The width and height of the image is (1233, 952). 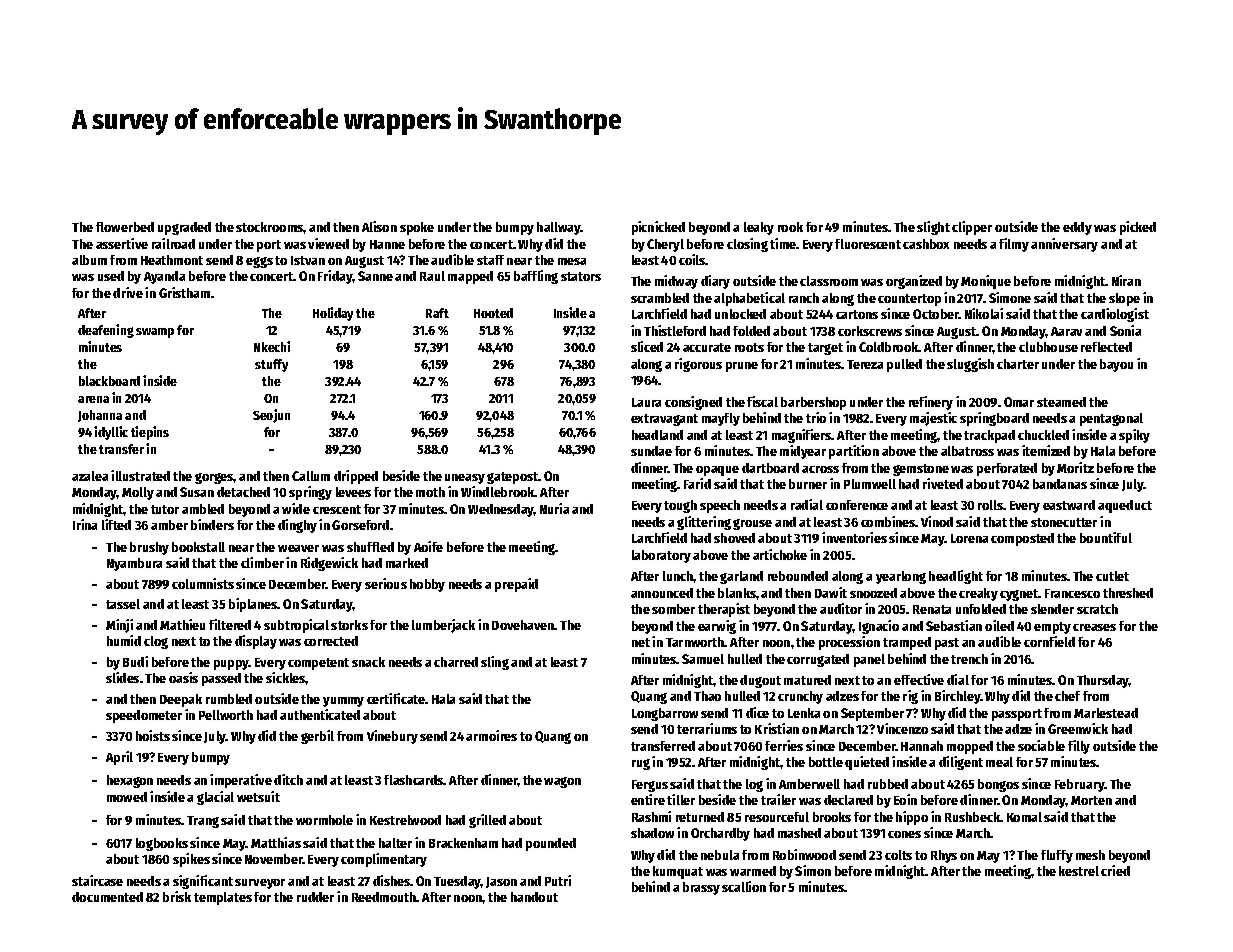 I want to click on handout, so click(x=534, y=897).
